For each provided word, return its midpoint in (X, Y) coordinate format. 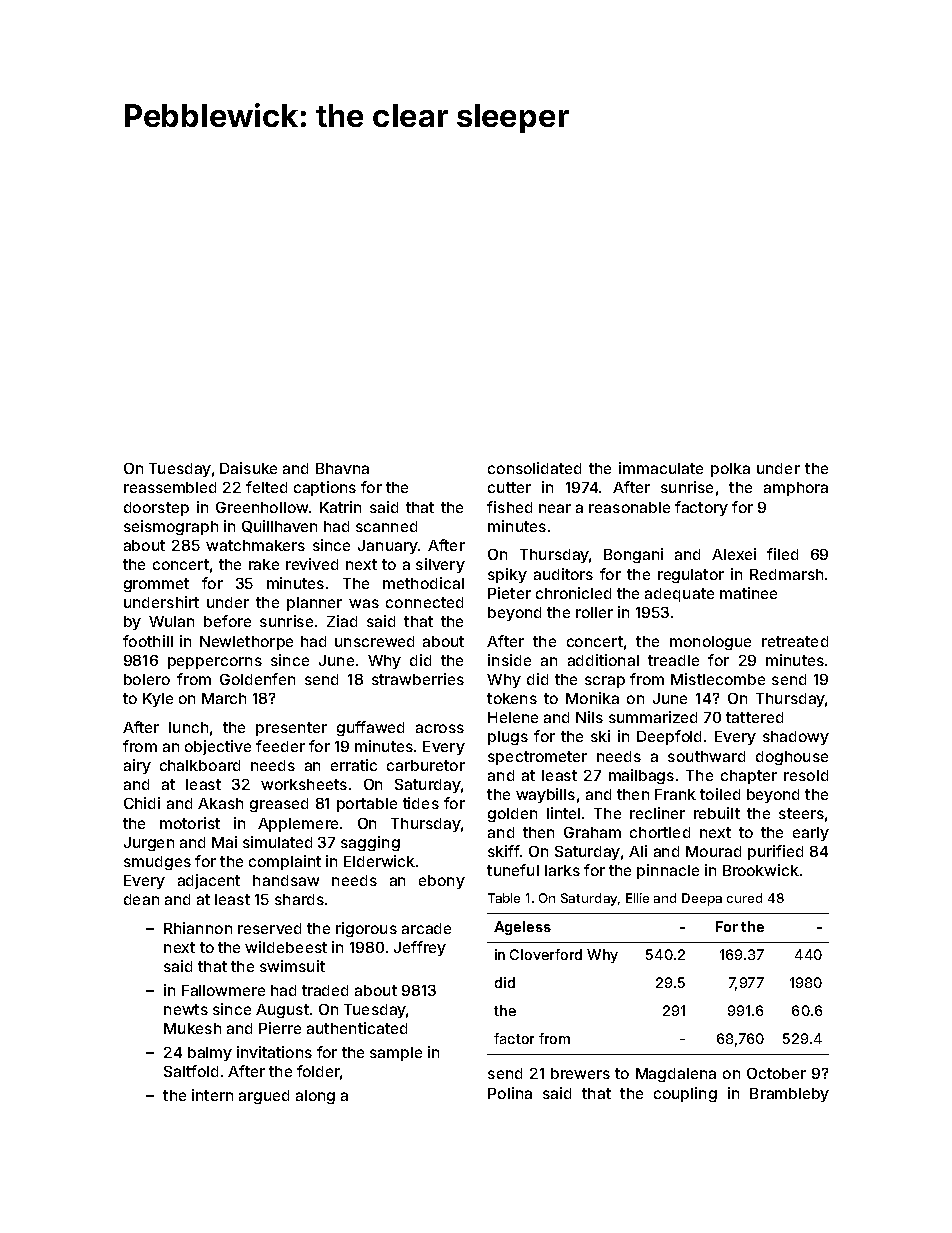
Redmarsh (786, 574)
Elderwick (379, 861)
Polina (510, 1093)
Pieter (509, 593)
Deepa (702, 899)
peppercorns (215, 663)
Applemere (298, 825)
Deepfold (669, 737)
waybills (545, 795)
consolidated (534, 468)
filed (782, 554)
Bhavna (342, 468)
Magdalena (676, 1075)
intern (212, 1095)
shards (299, 899)
